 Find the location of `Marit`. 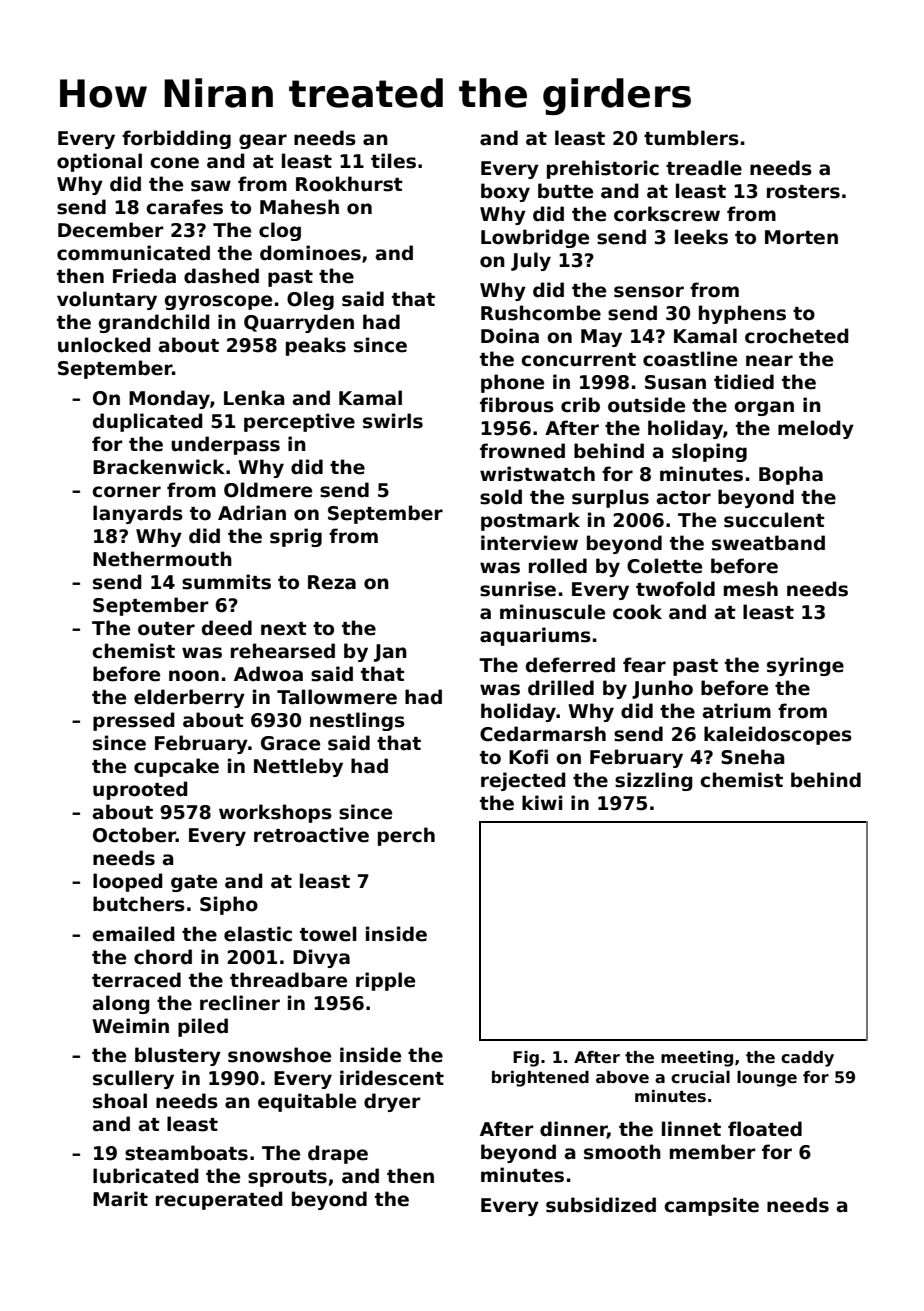

Marit is located at coordinates (120, 1199).
